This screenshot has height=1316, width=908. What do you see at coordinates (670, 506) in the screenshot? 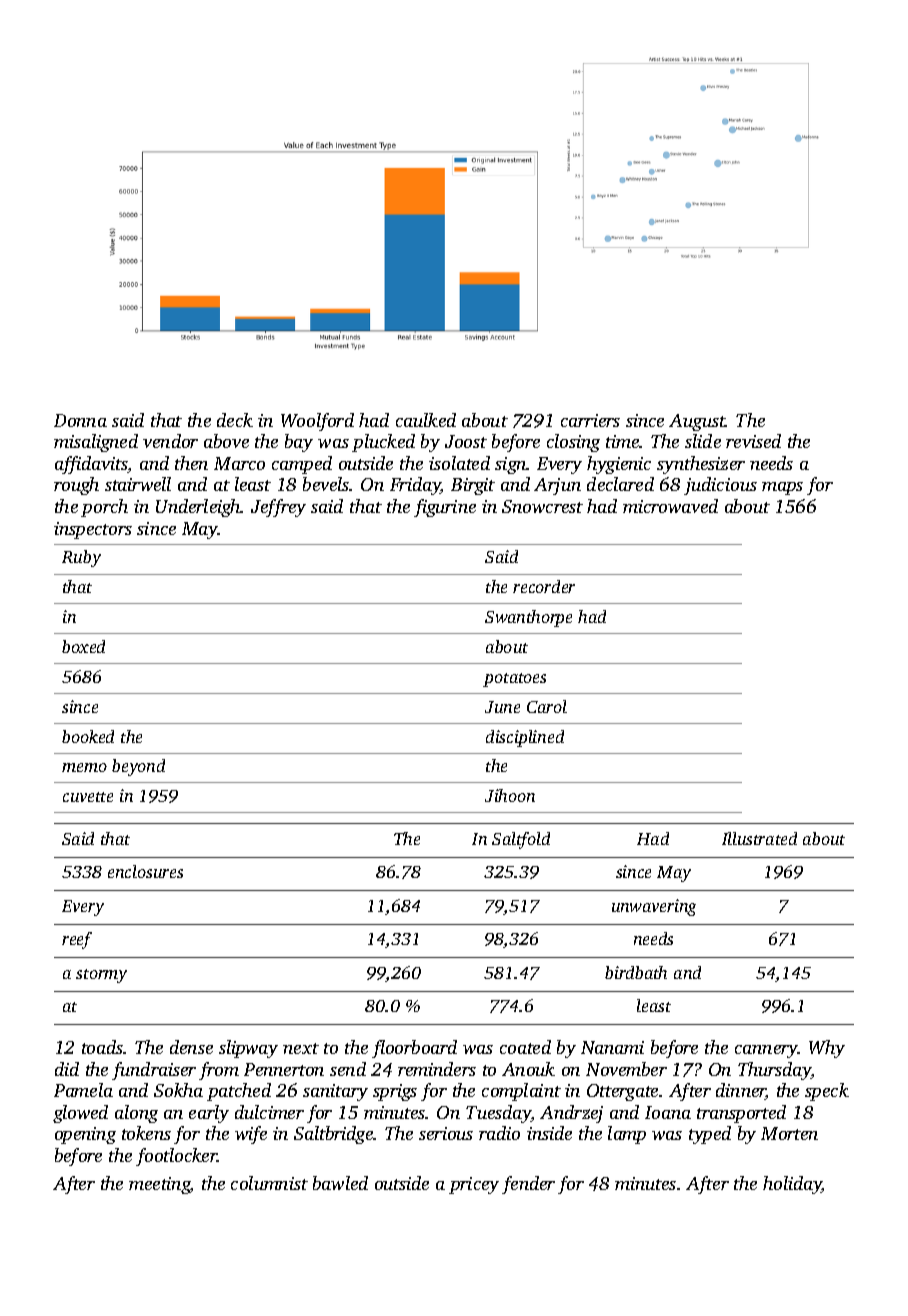
I see `microwaved` at bounding box center [670, 506].
